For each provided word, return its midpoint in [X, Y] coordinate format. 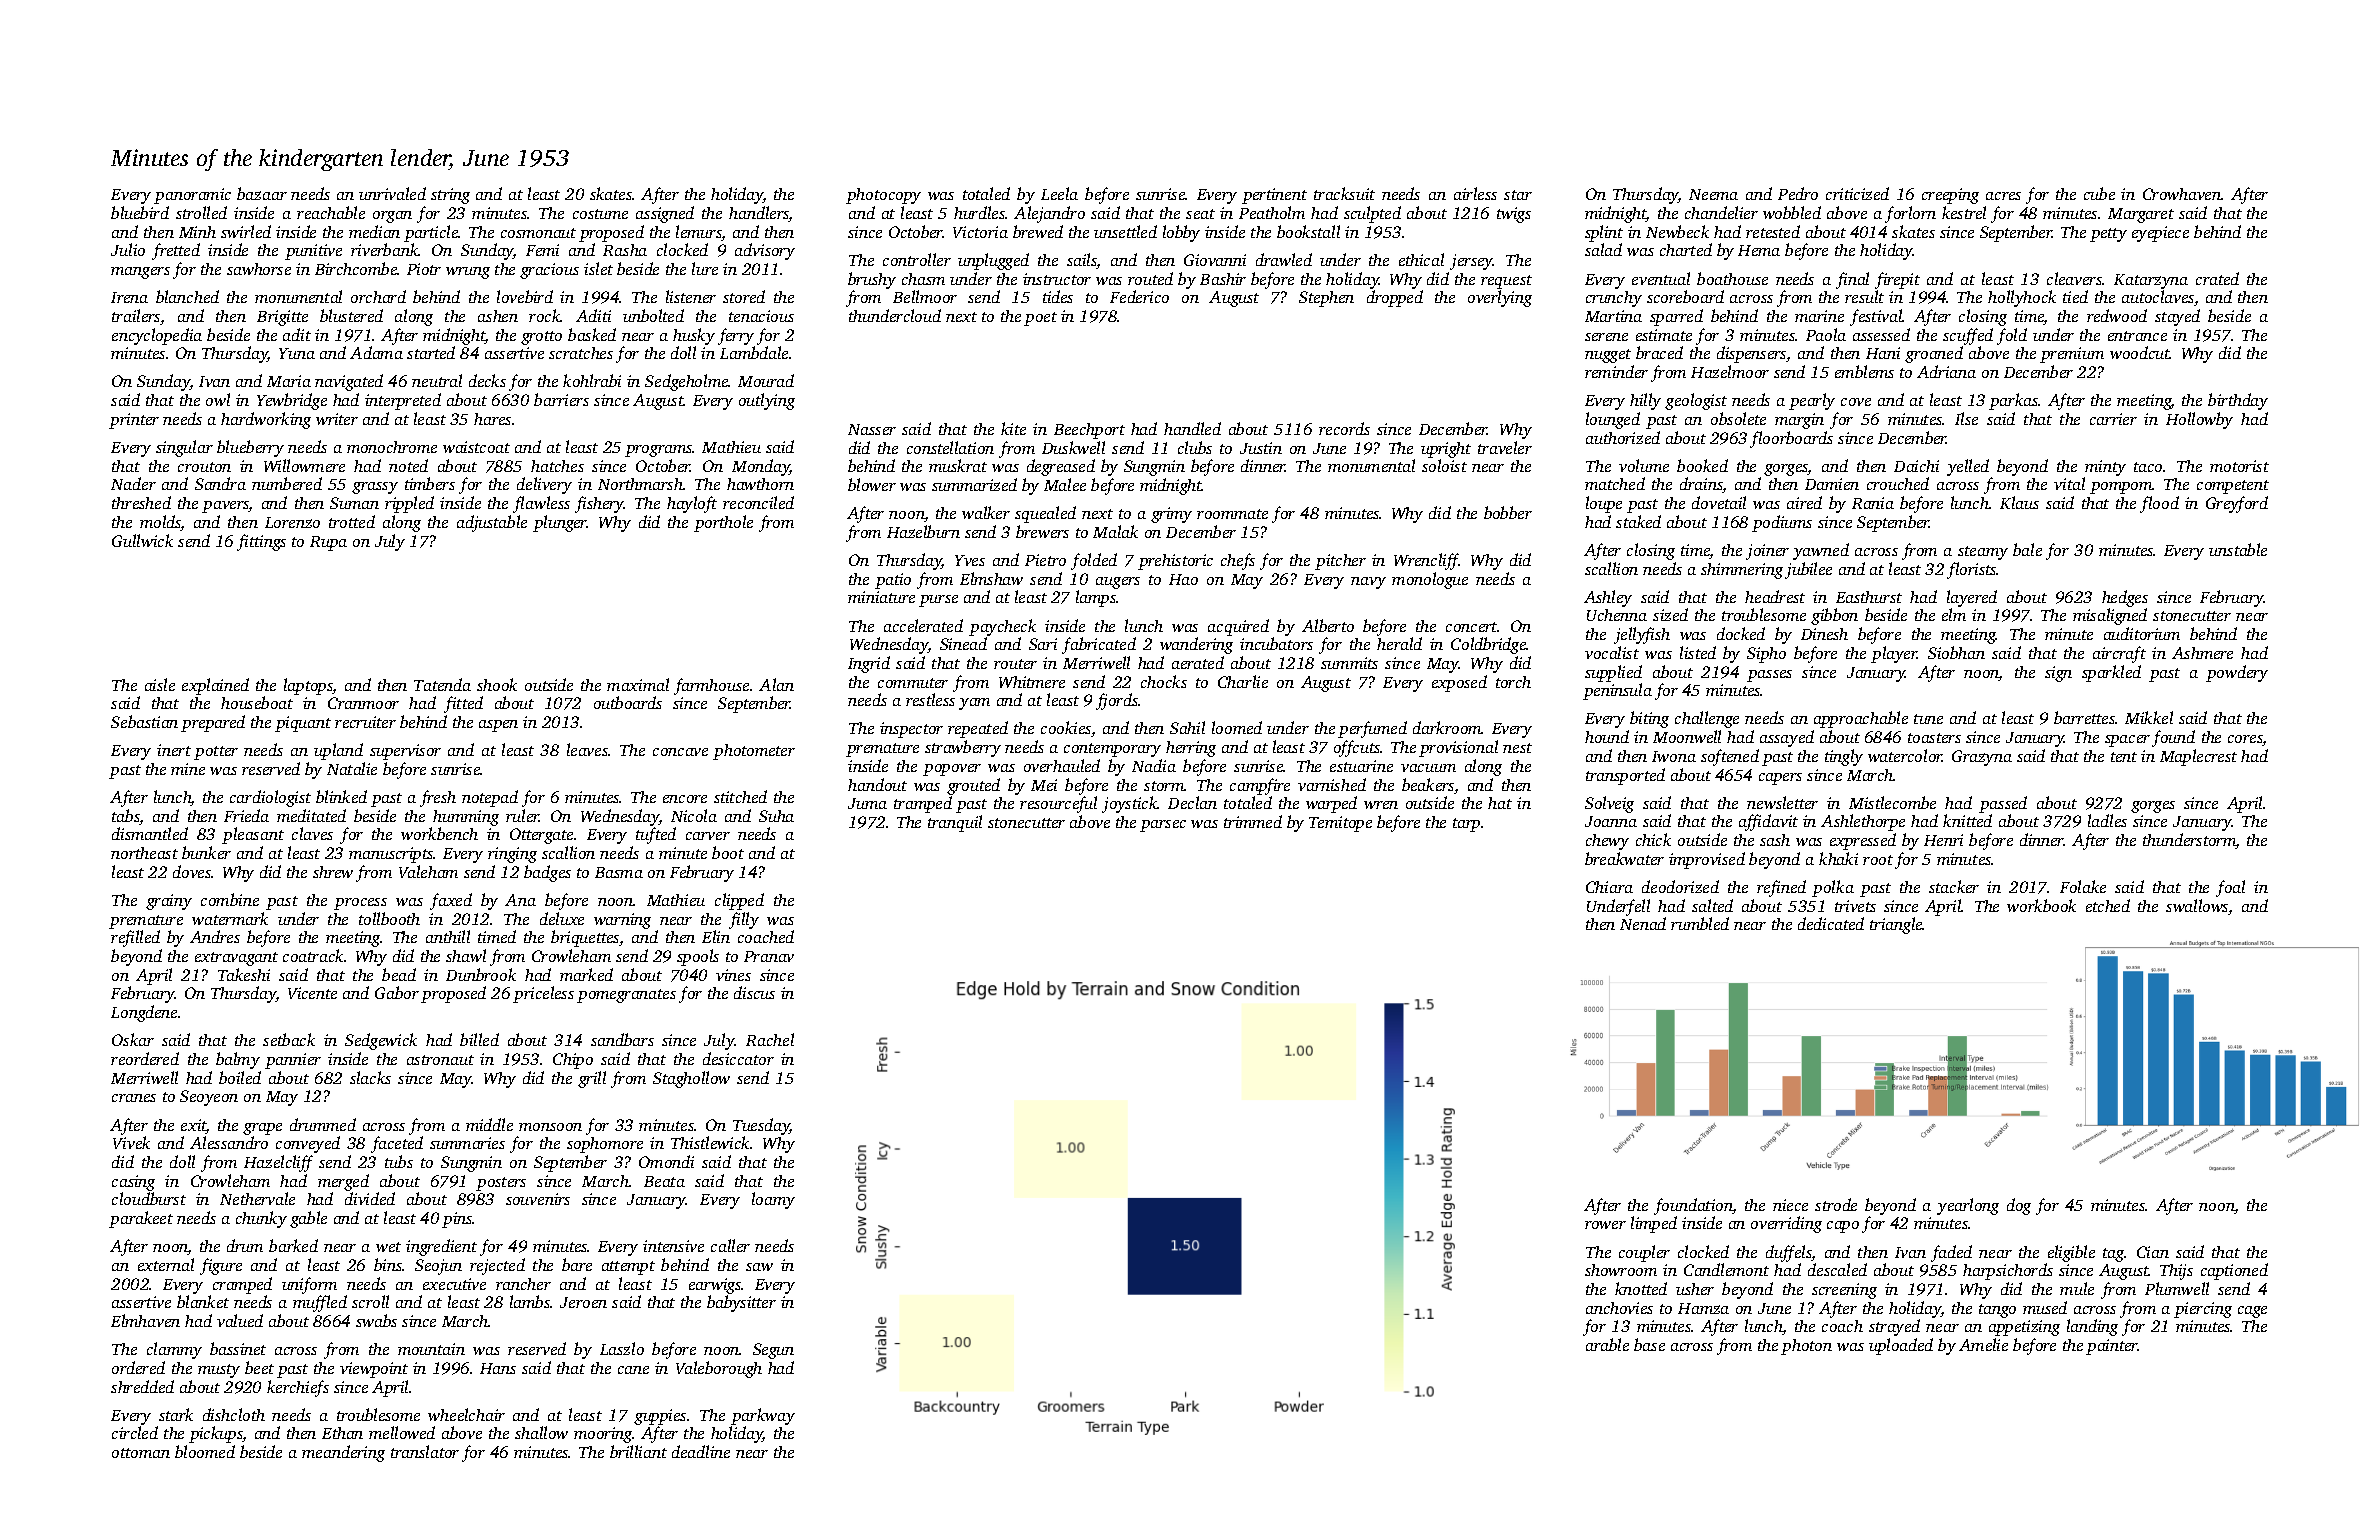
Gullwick [142, 540]
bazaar [262, 193]
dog [2019, 1206]
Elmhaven [145, 1320]
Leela [1059, 193]
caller [730, 1245]
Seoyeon [209, 1098]
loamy [773, 1200]
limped [1654, 1224]
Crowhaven [2182, 194]
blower [872, 484]
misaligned [2110, 616]
